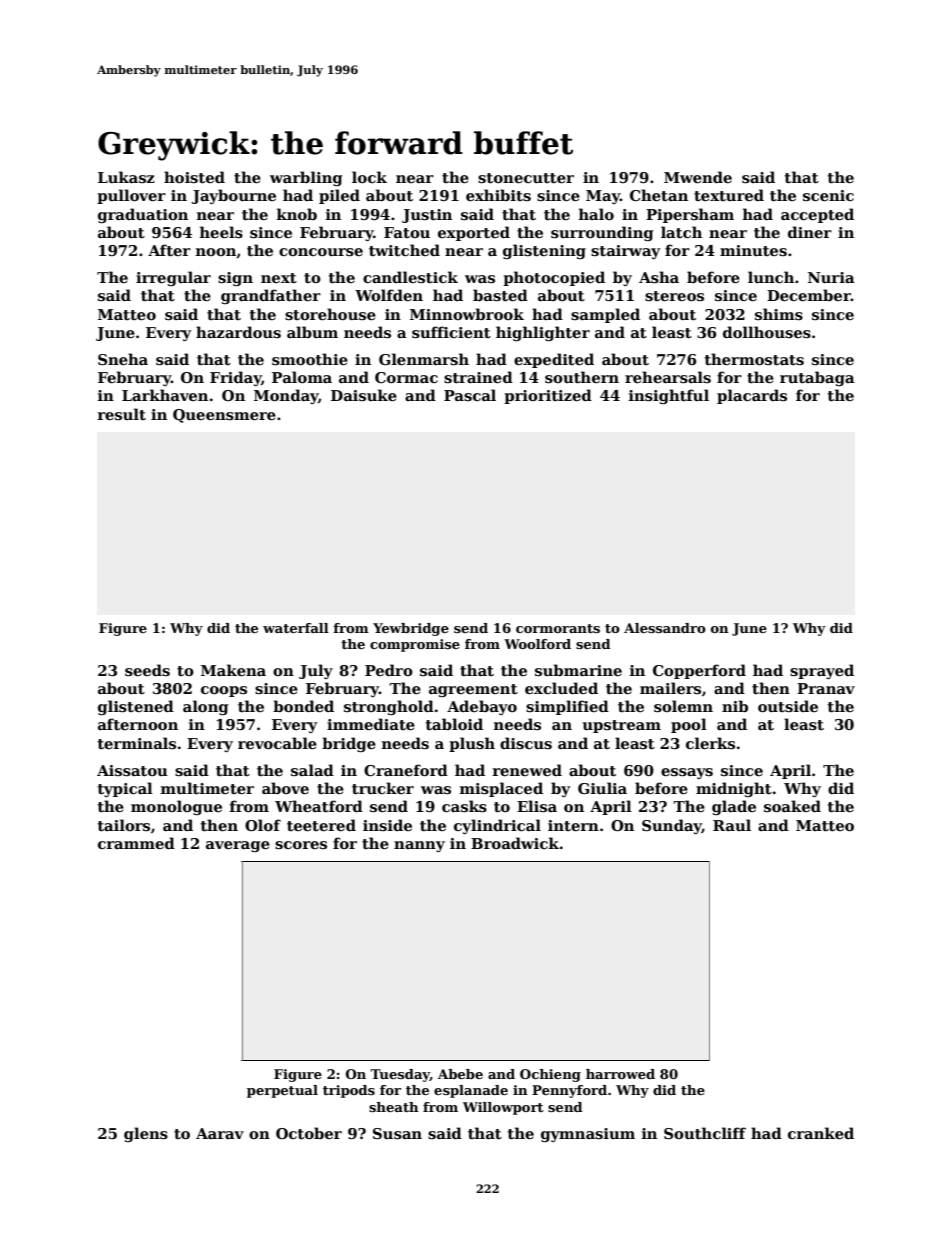 Image resolution: width=952 pixels, height=1233 pixels. What do you see at coordinates (698, 177) in the image?
I see `Mwende` at bounding box center [698, 177].
